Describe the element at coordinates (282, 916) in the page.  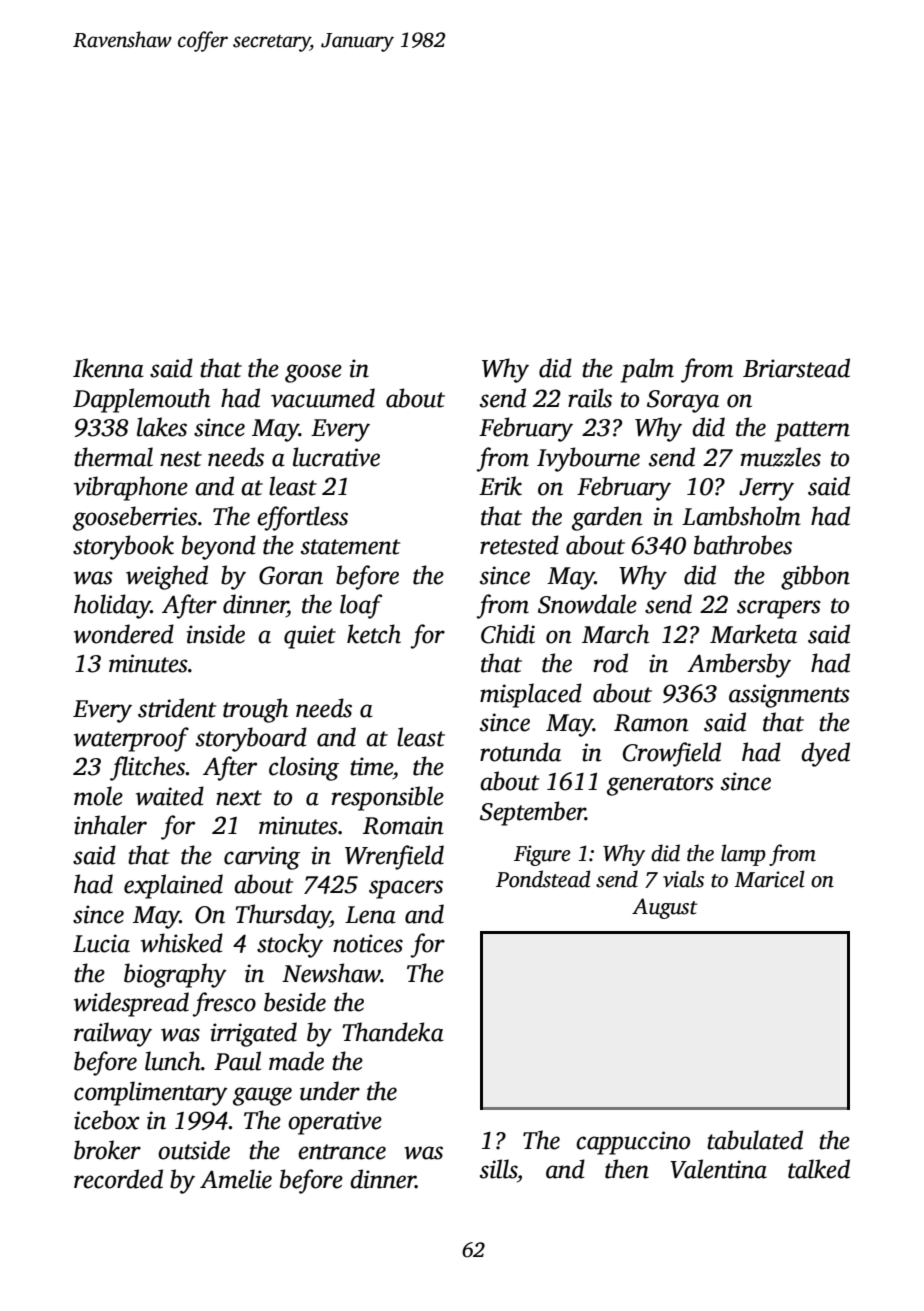
I see `Thursday` at that location.
